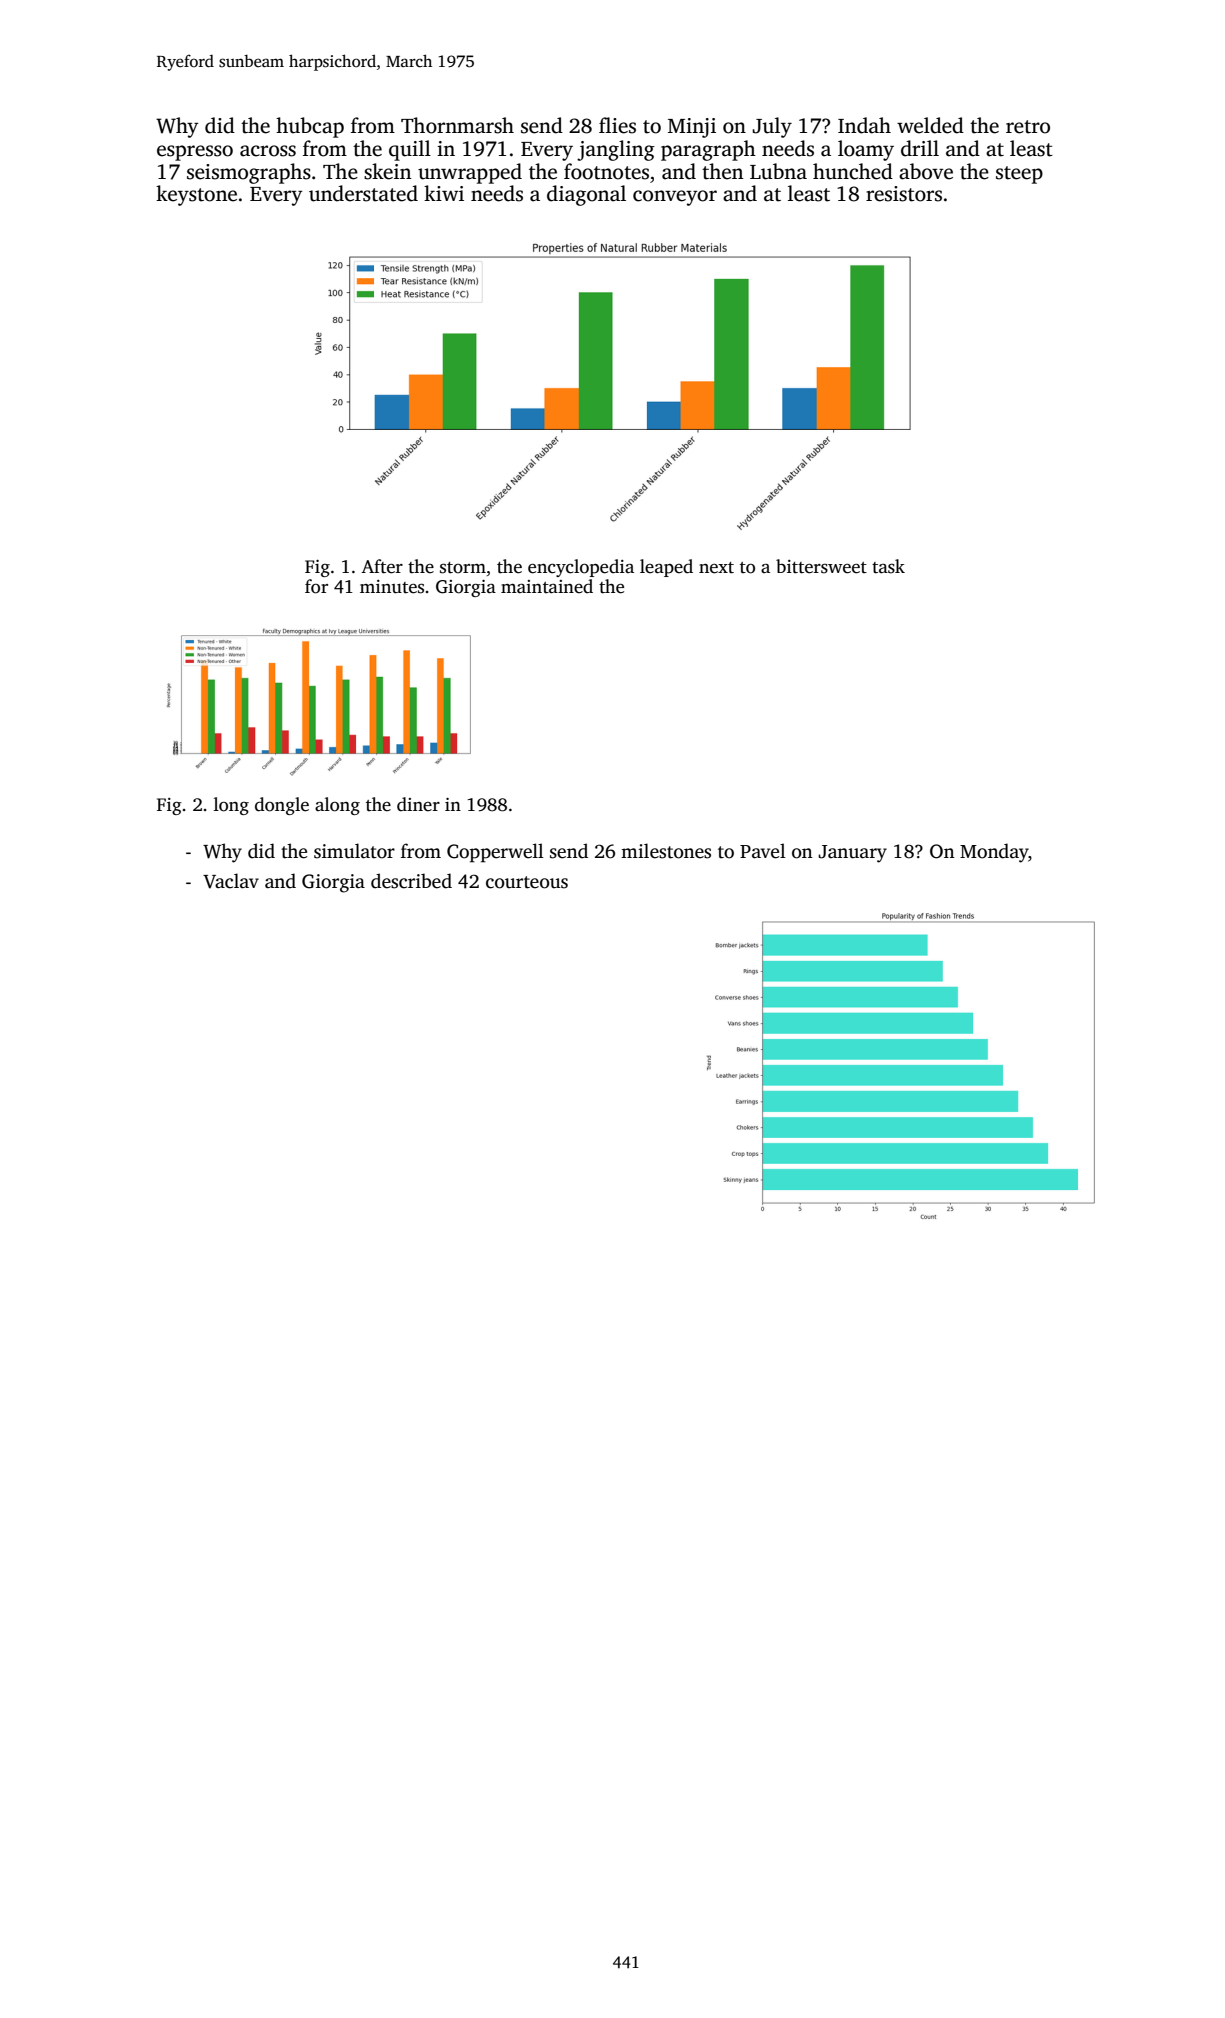 This screenshot has width=1225, height=2018. I want to click on simulator, so click(354, 851).
